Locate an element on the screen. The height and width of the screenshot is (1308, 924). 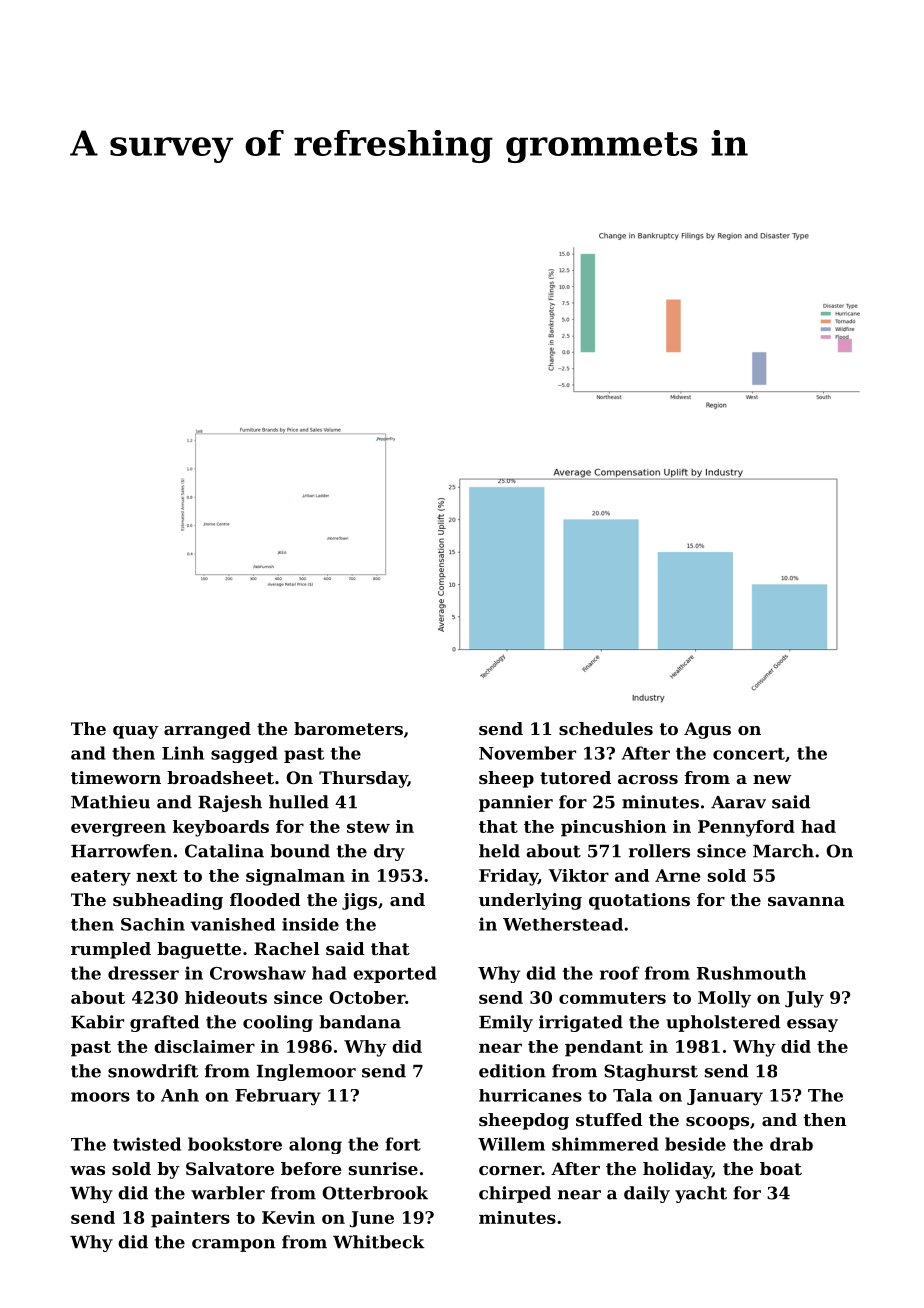
Mathieu is located at coordinates (110, 802).
